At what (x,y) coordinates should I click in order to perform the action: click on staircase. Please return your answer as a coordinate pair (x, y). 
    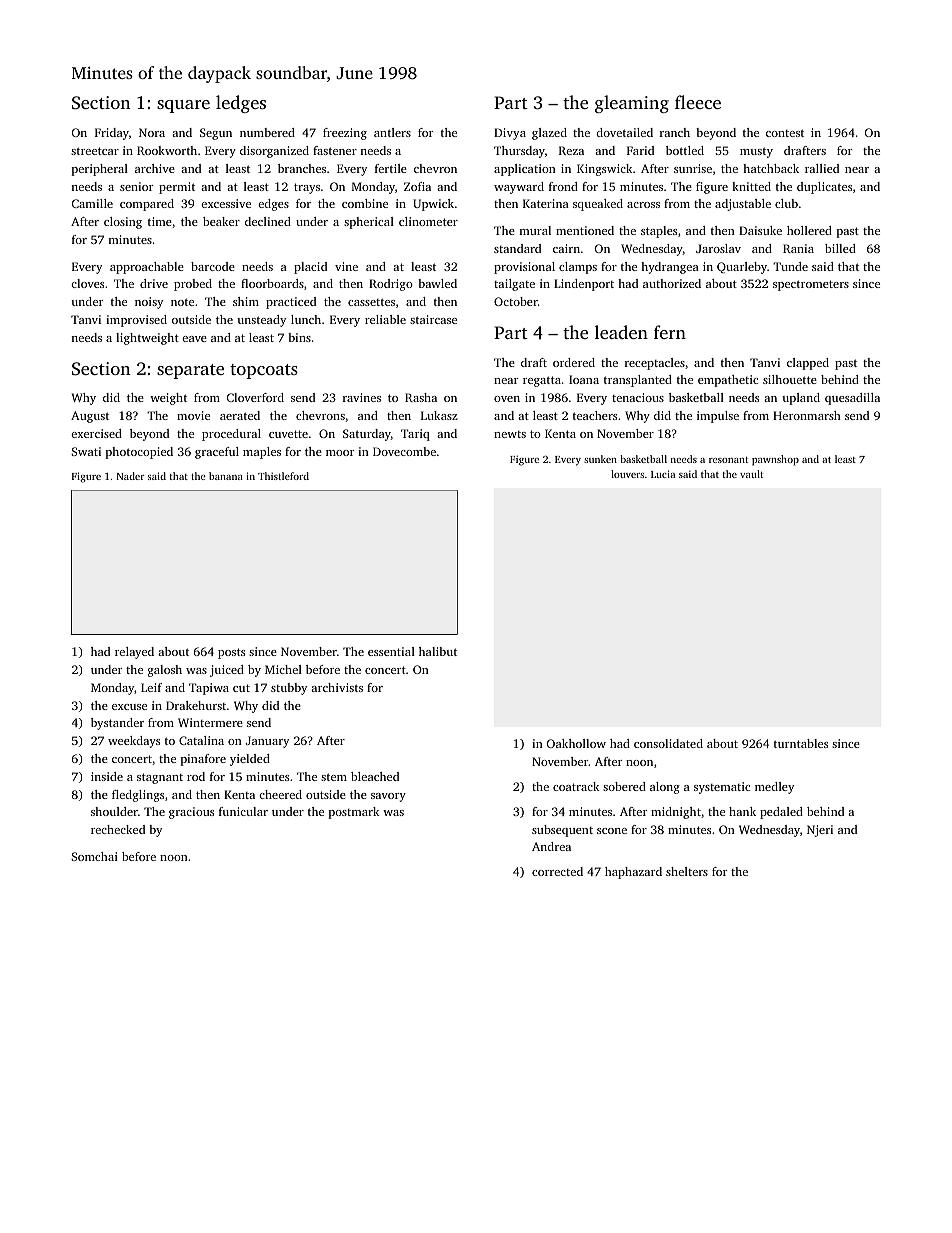
    Looking at the image, I should click on (433, 319).
